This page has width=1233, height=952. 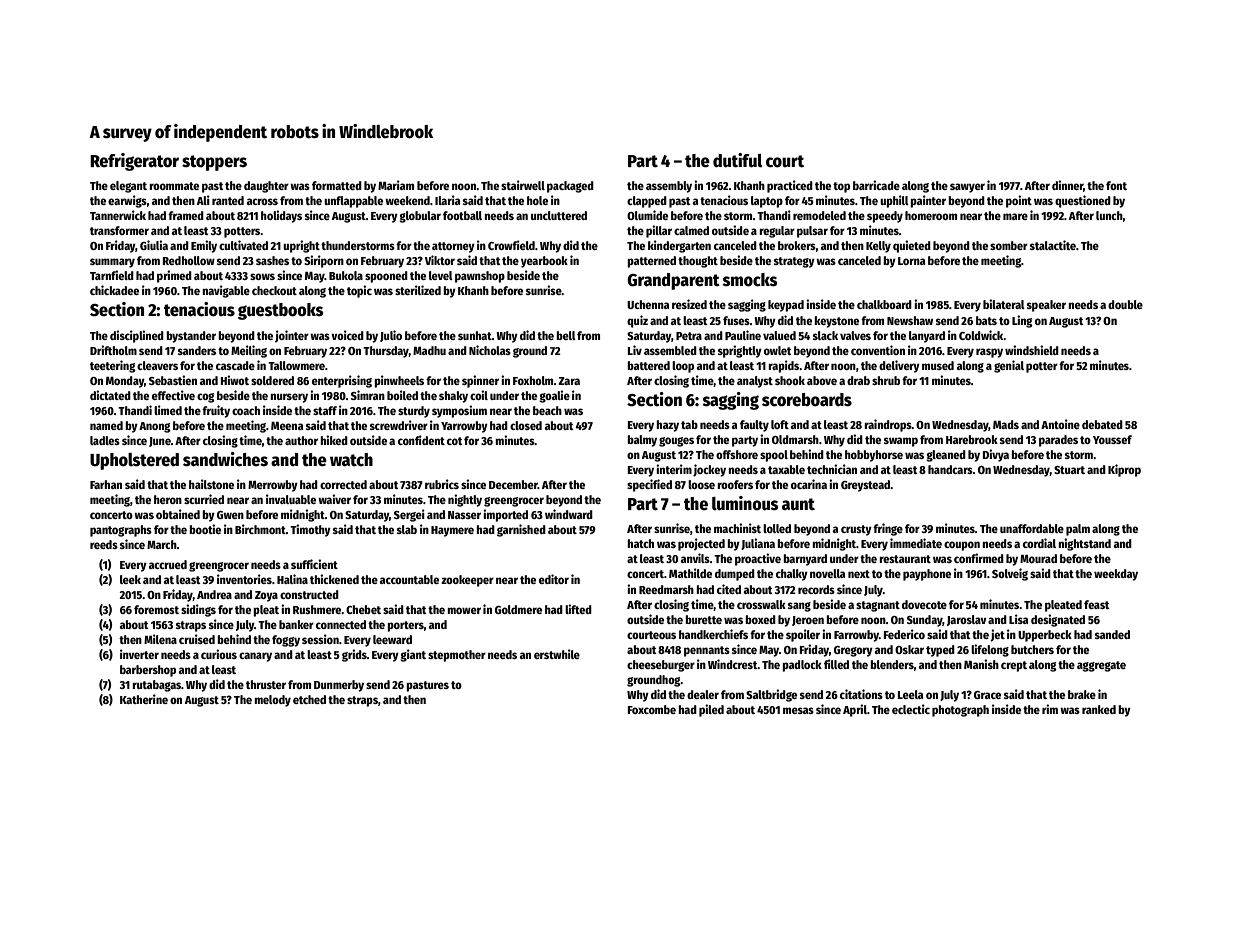 What do you see at coordinates (1116, 185) in the page?
I see `font` at bounding box center [1116, 185].
